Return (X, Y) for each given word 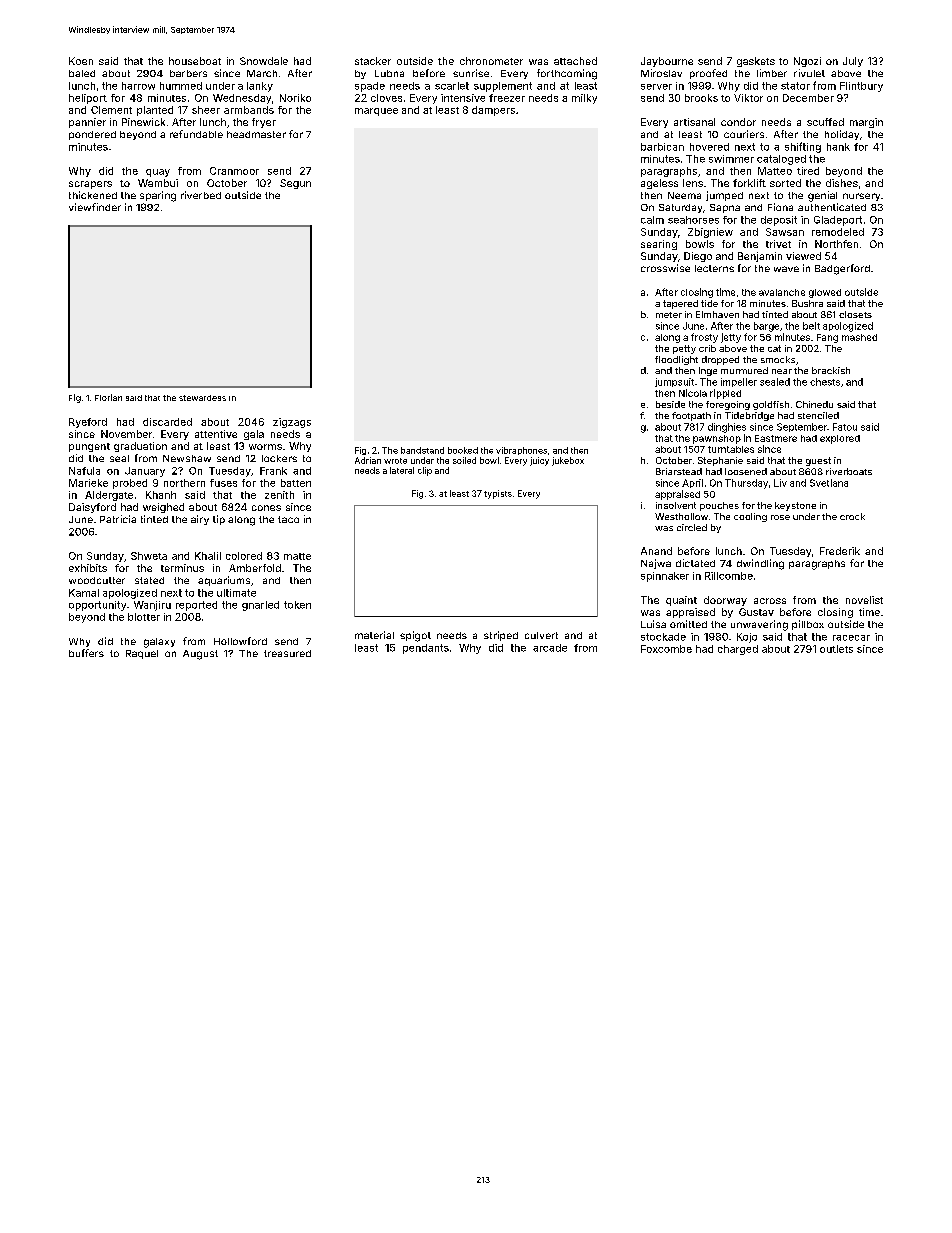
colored (244, 556)
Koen (81, 61)
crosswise (665, 268)
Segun (295, 184)
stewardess (202, 398)
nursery (861, 197)
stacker (373, 61)
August (200, 655)
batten (296, 483)
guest (818, 461)
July (853, 62)
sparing (158, 196)
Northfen (836, 244)
